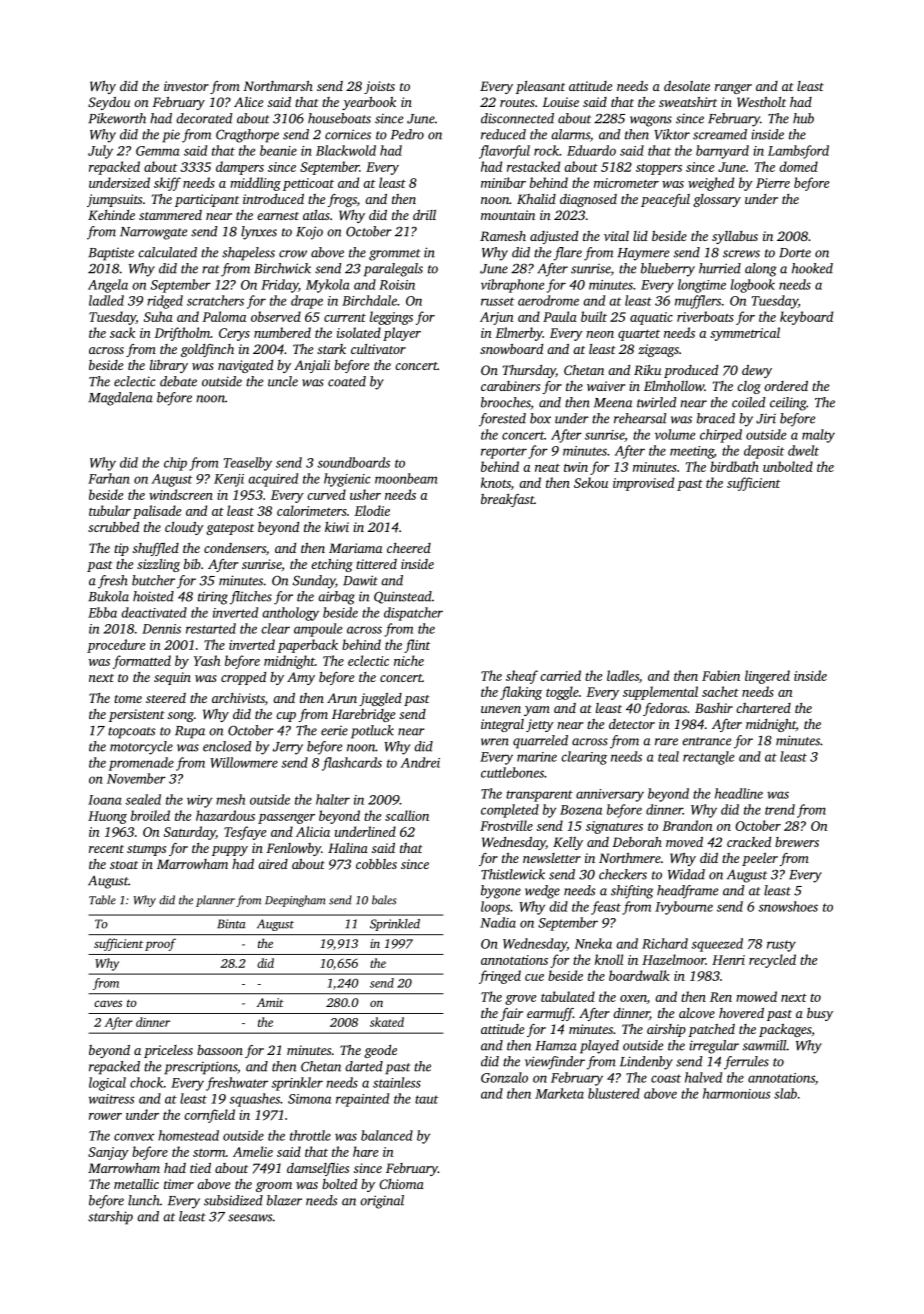 The image size is (924, 1314). I want to click on Seydou, so click(109, 103).
